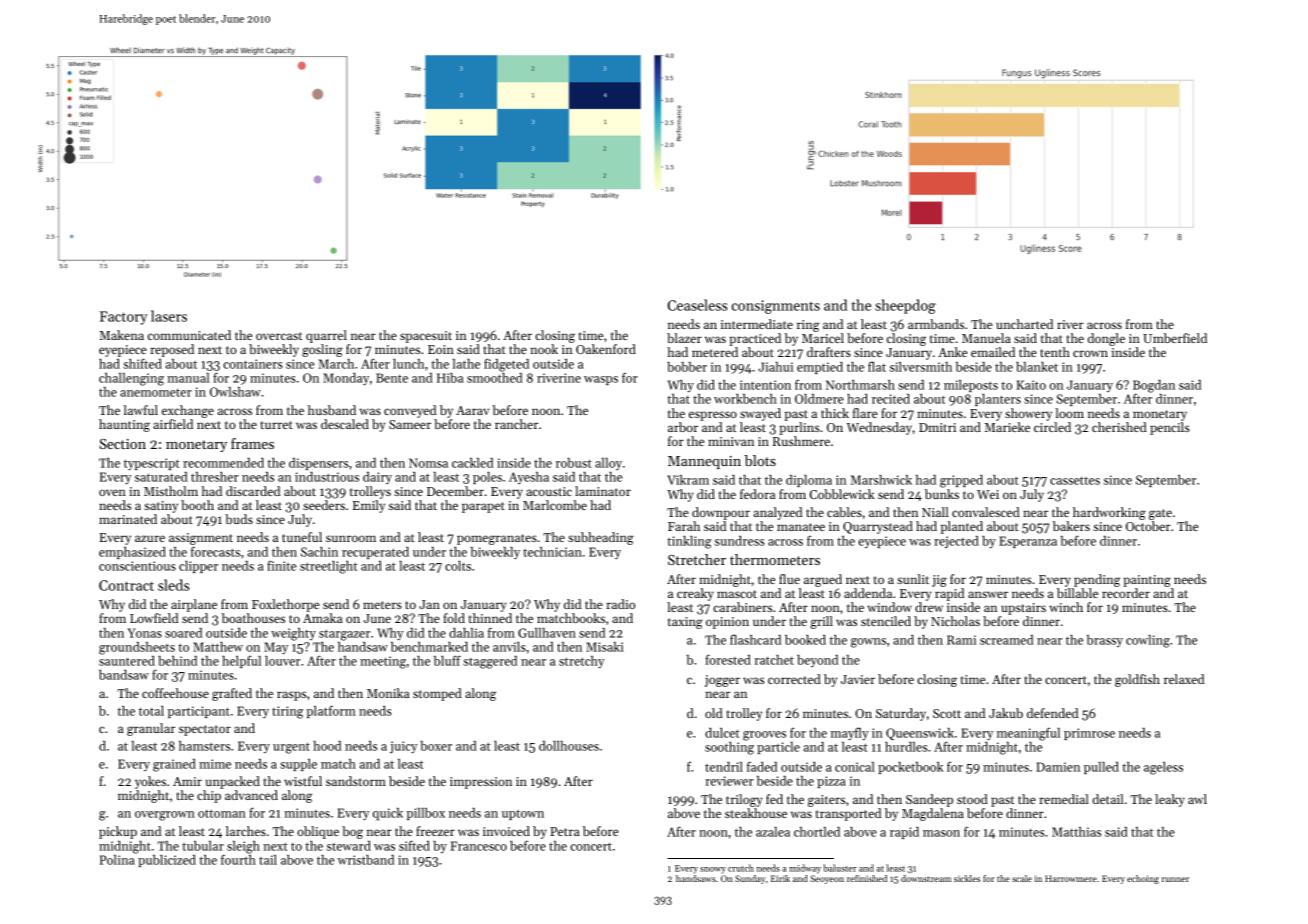 The width and height of the screenshot is (1308, 924). I want to click on sheepdog, so click(905, 306).
